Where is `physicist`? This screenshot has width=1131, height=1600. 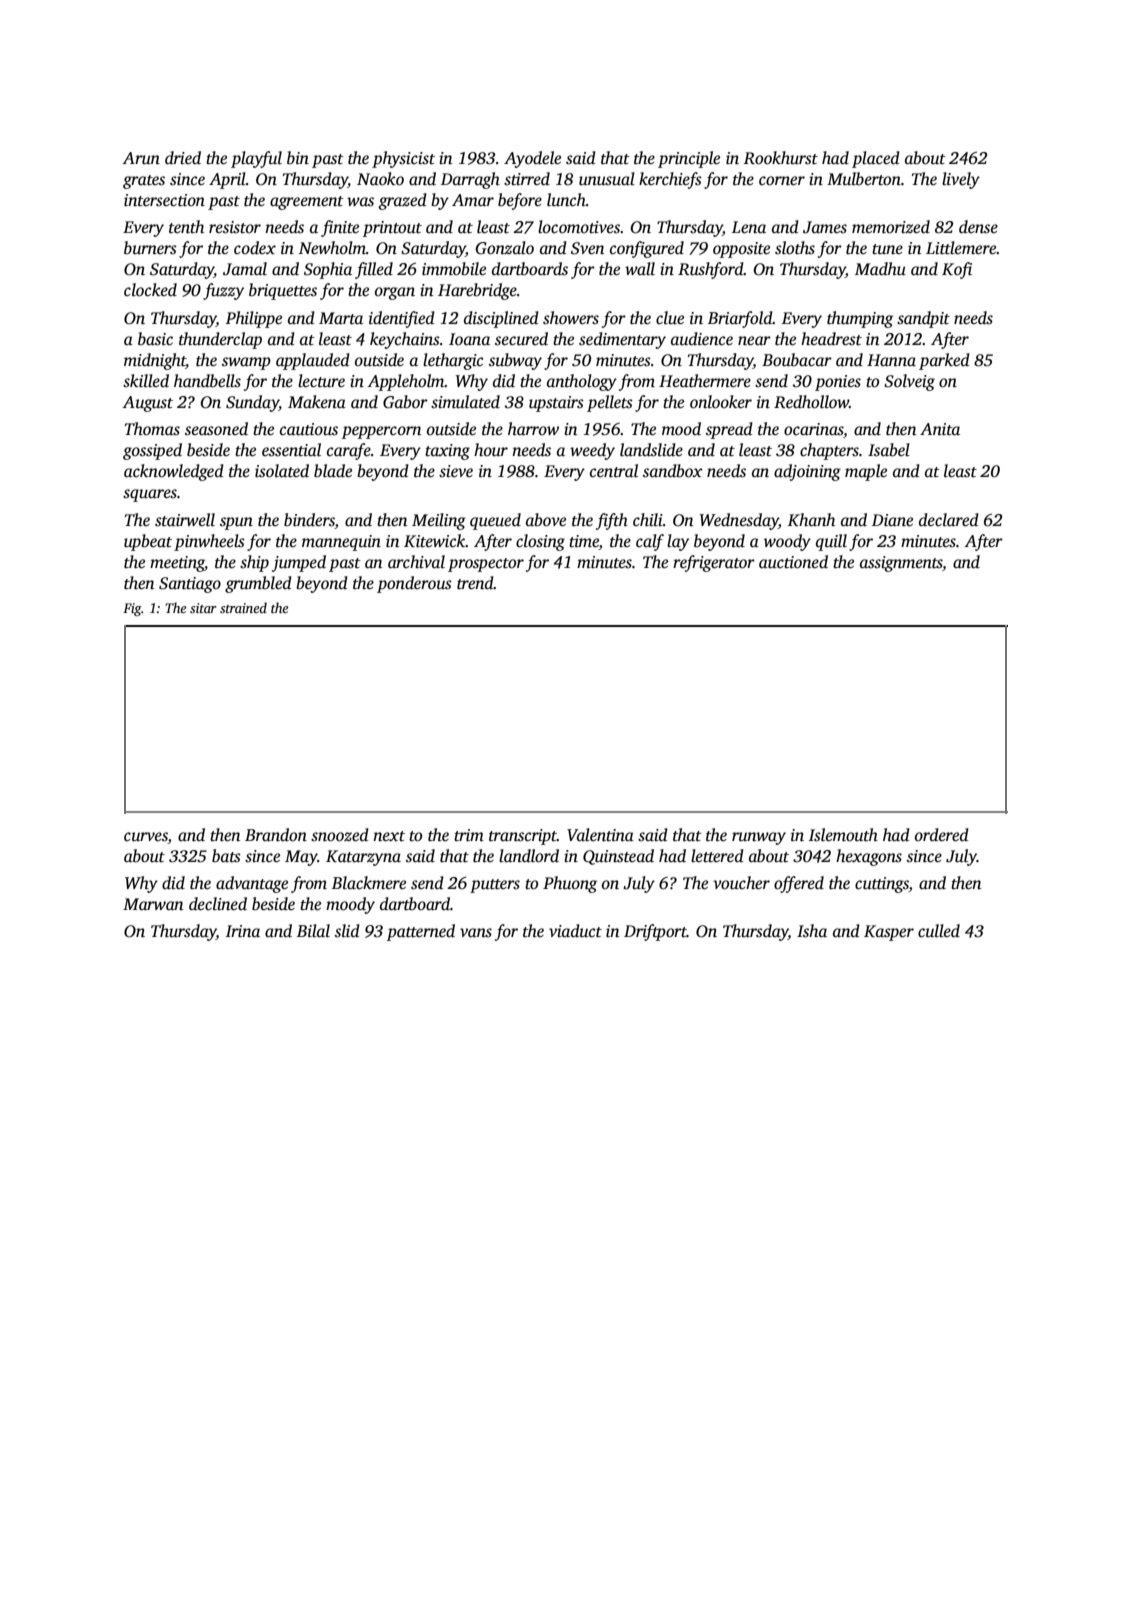
physicist is located at coordinates (403, 159).
